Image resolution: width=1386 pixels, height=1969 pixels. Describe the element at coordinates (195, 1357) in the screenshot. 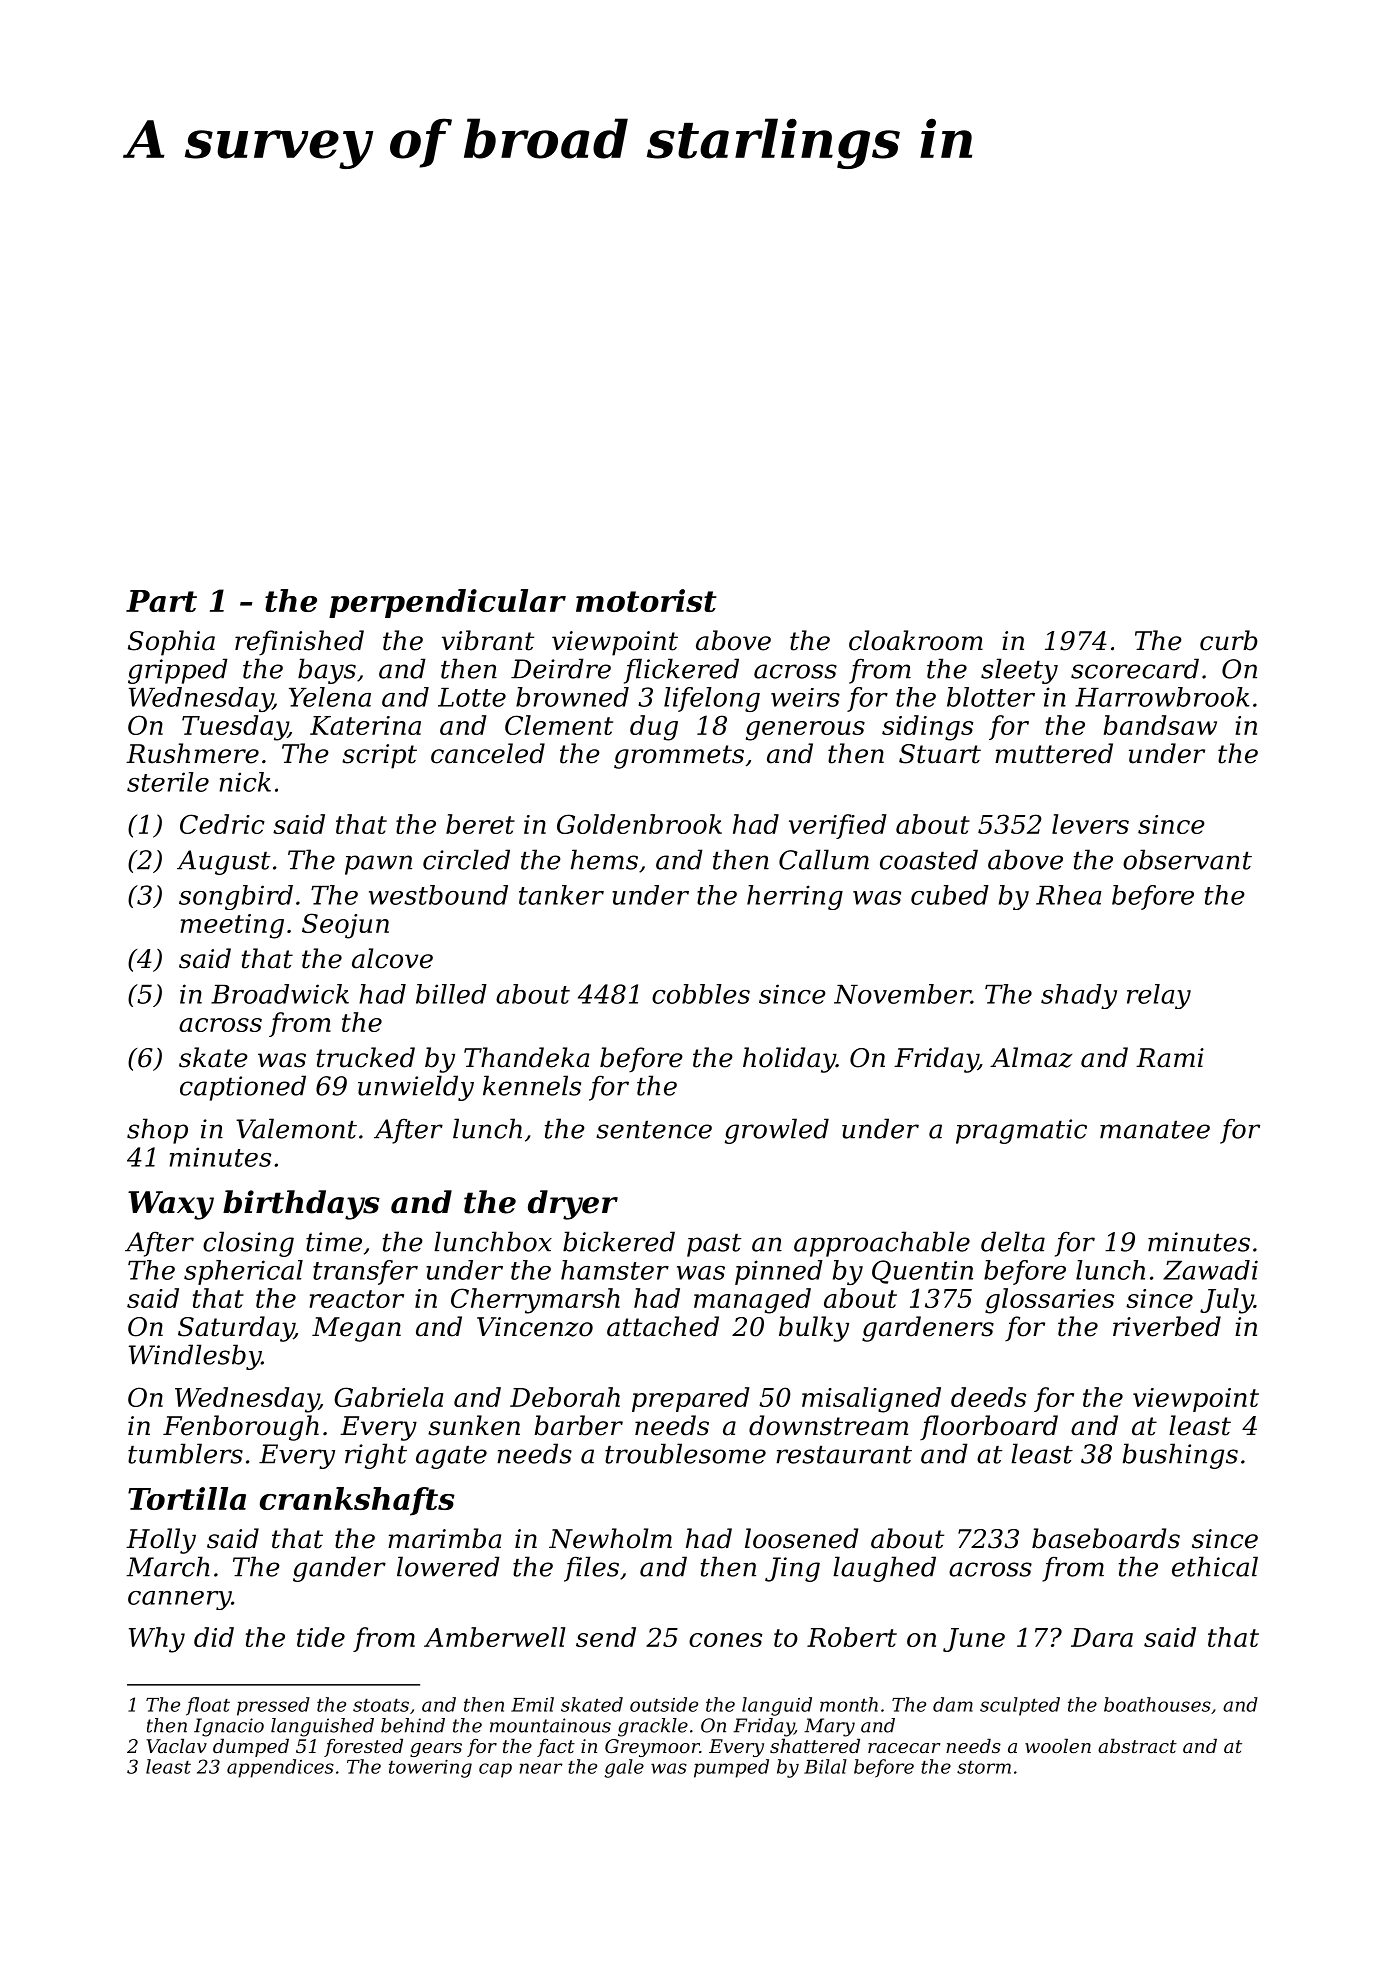

I see `Windlesby` at that location.
